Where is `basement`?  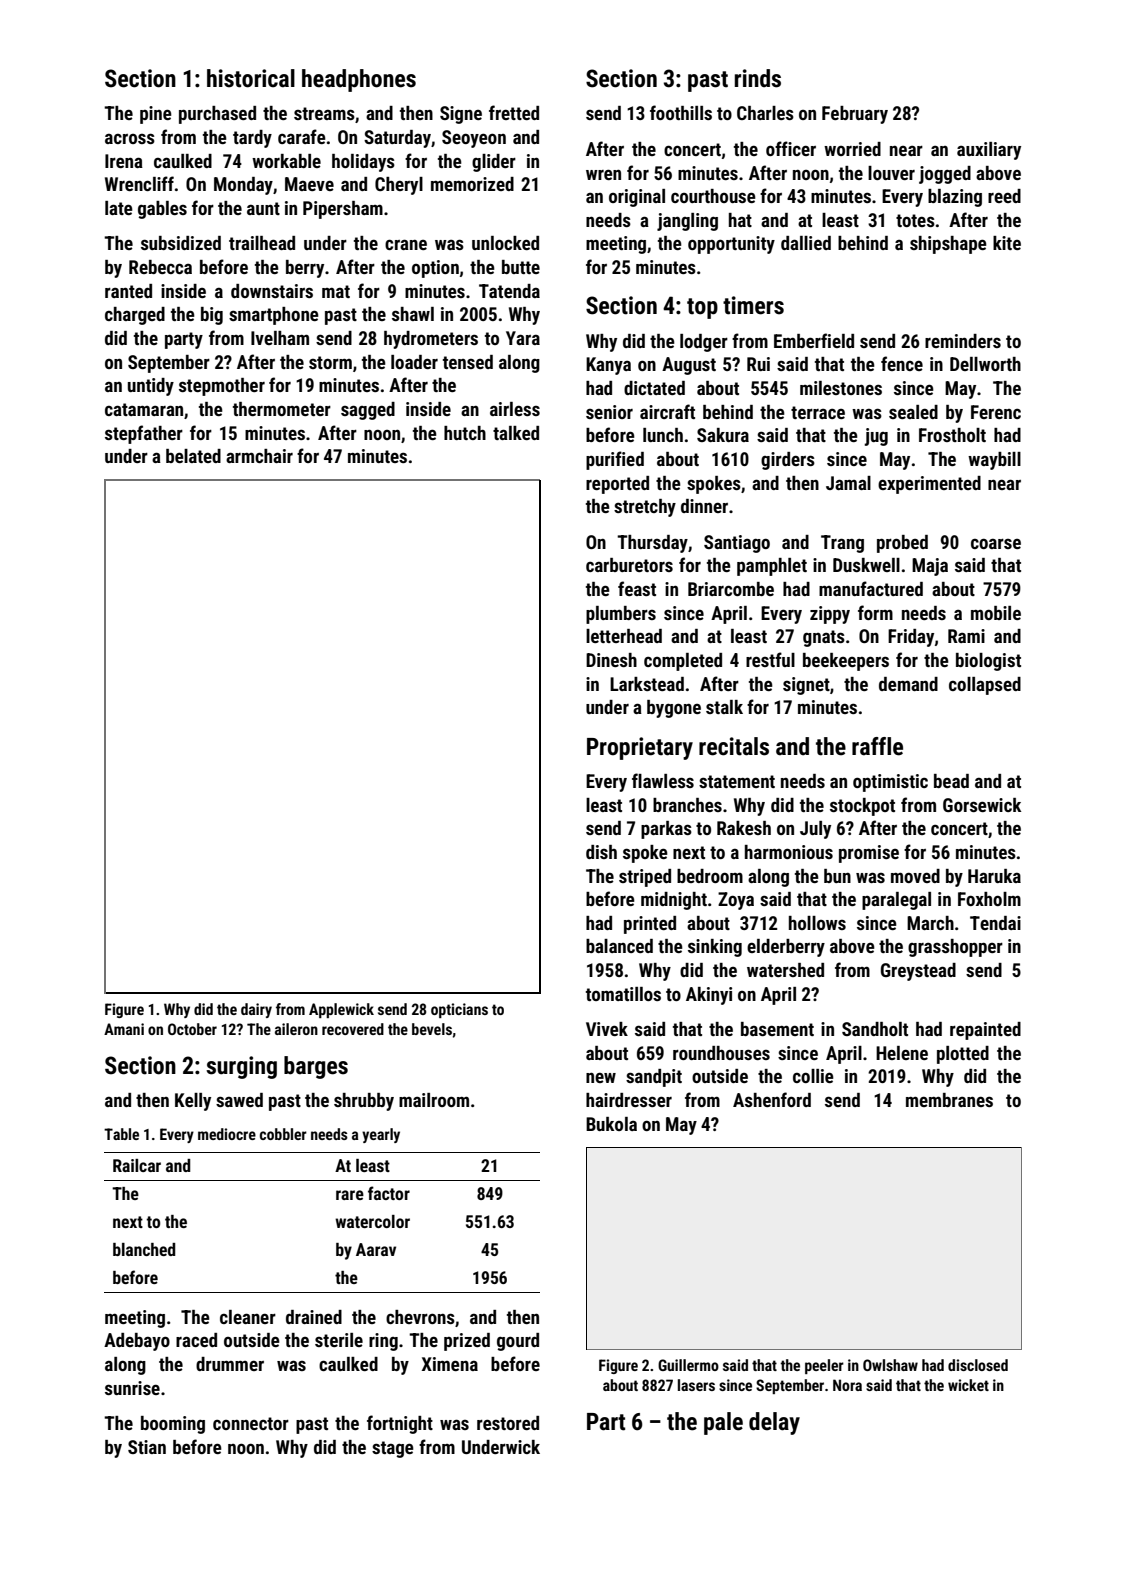
basement is located at coordinates (777, 1029).
